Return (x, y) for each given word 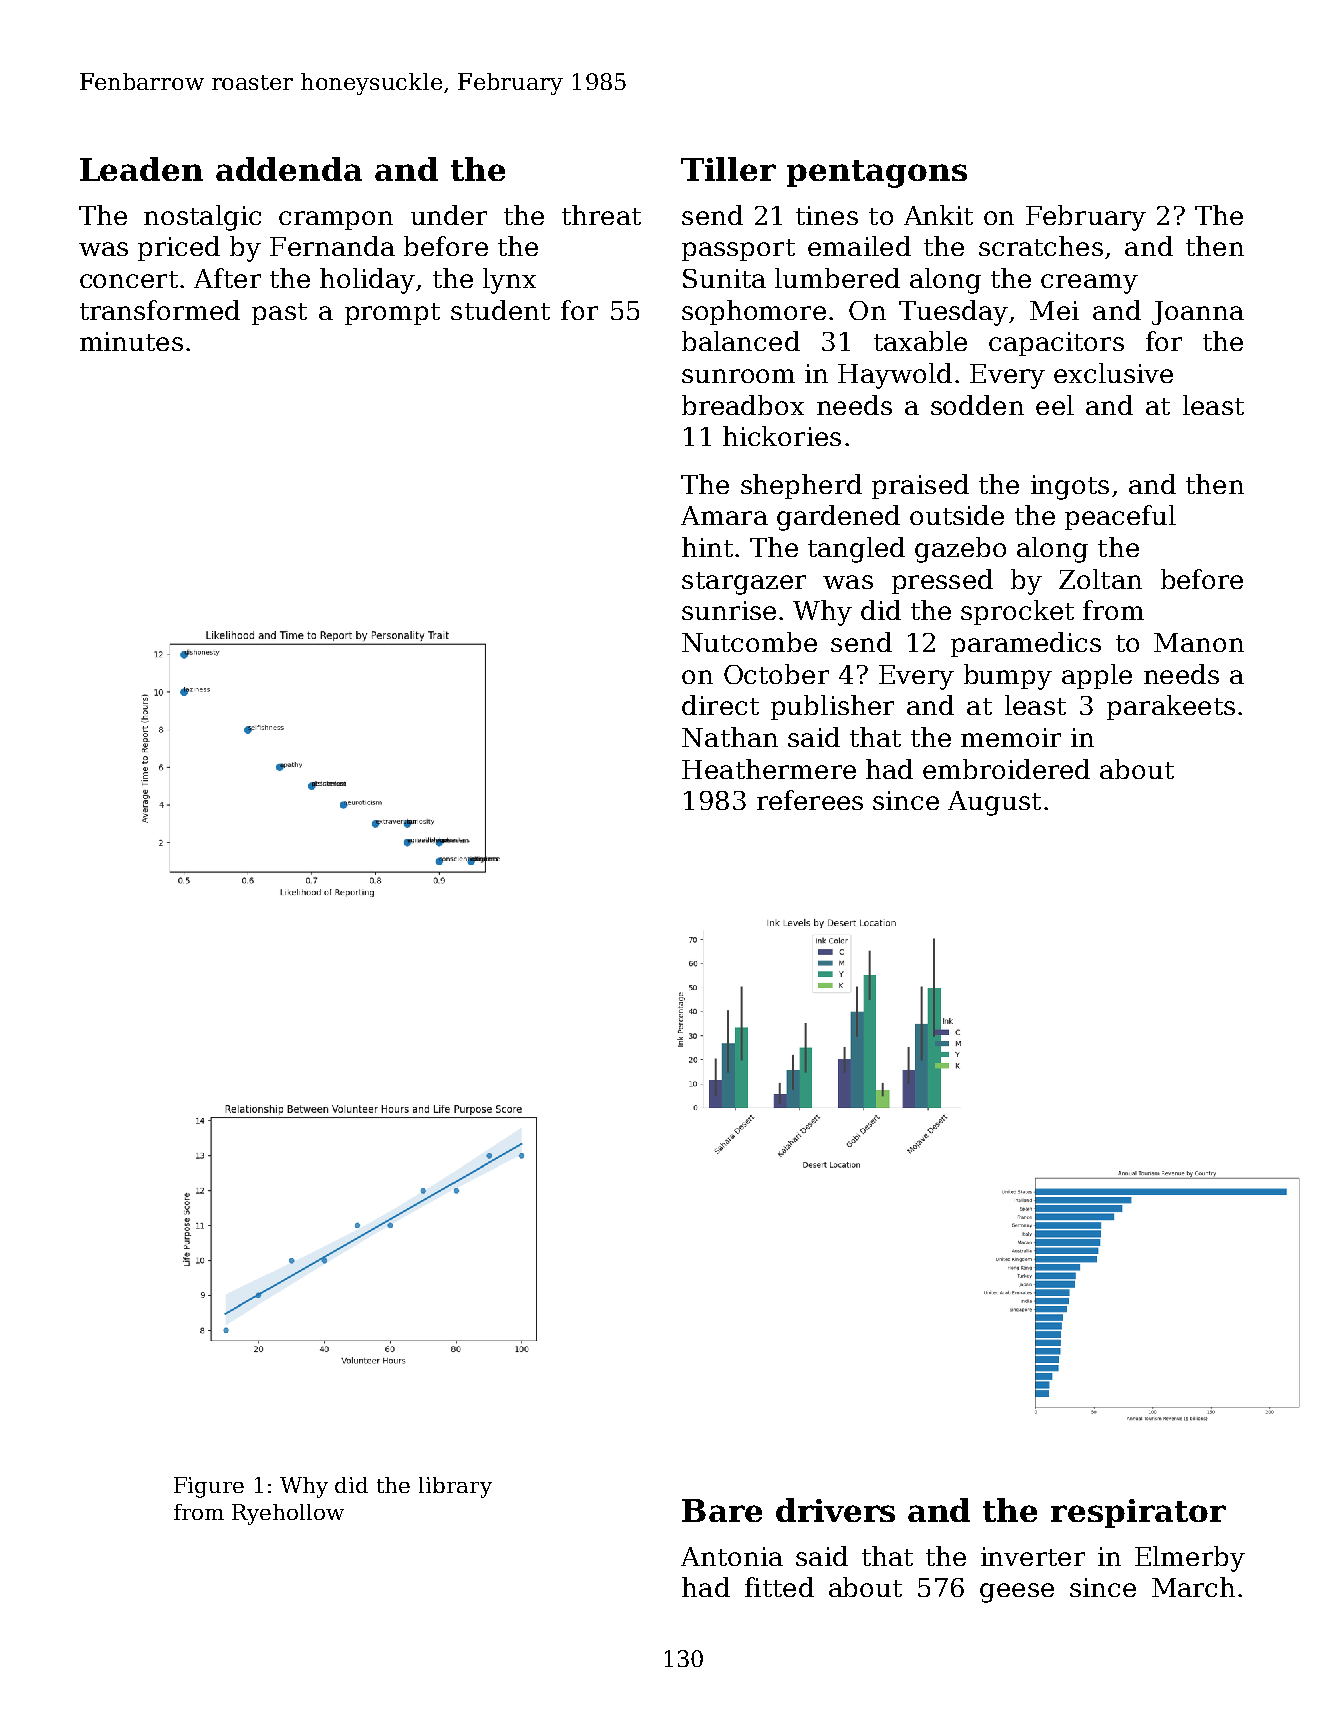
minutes (131, 341)
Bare (722, 1510)
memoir (1011, 737)
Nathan (730, 737)
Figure (209, 1487)
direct (720, 705)
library (455, 1487)
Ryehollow (288, 1514)
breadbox (743, 405)
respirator (1138, 1513)
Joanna (1198, 313)
